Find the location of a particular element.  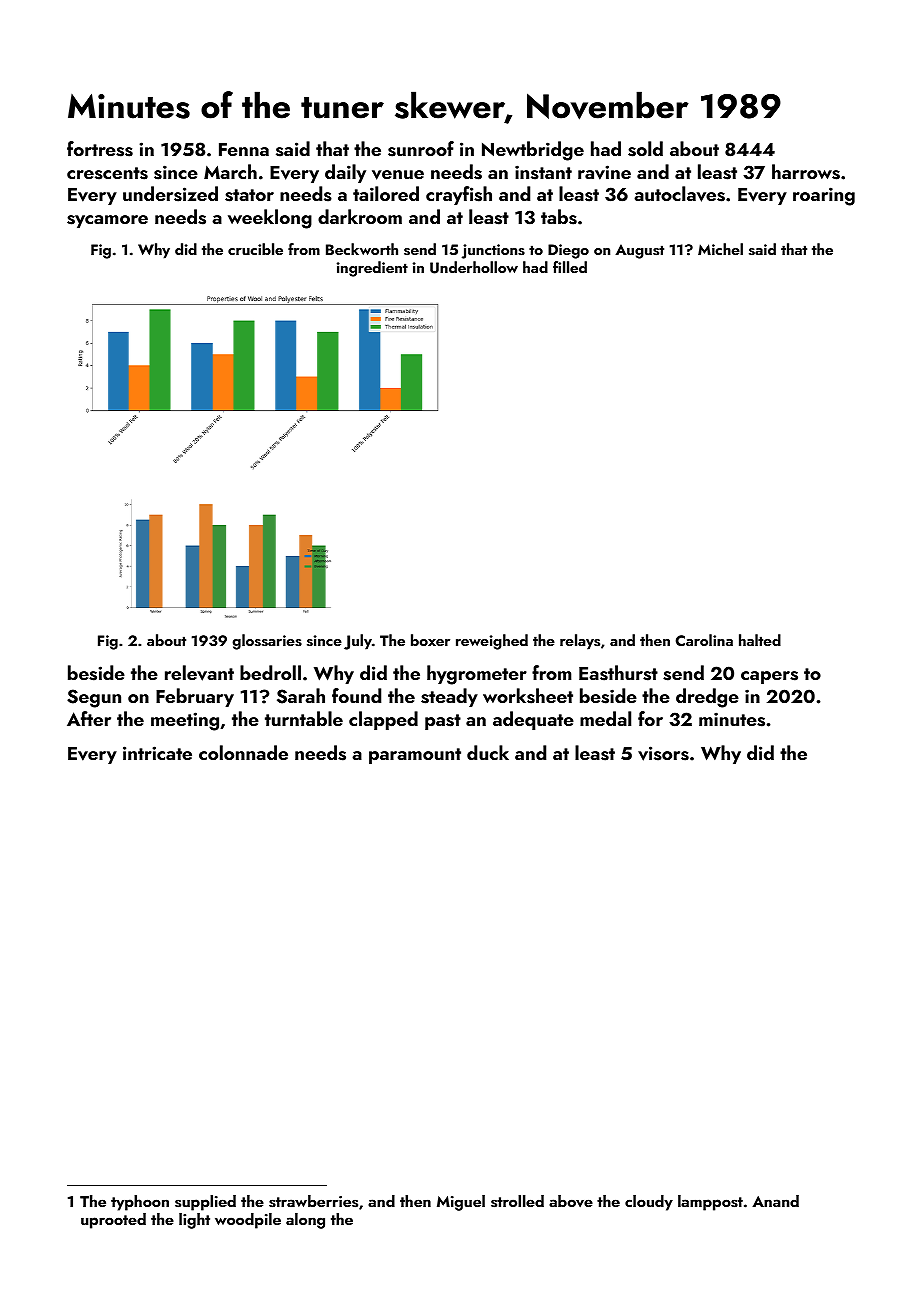

intricate is located at coordinates (157, 753).
